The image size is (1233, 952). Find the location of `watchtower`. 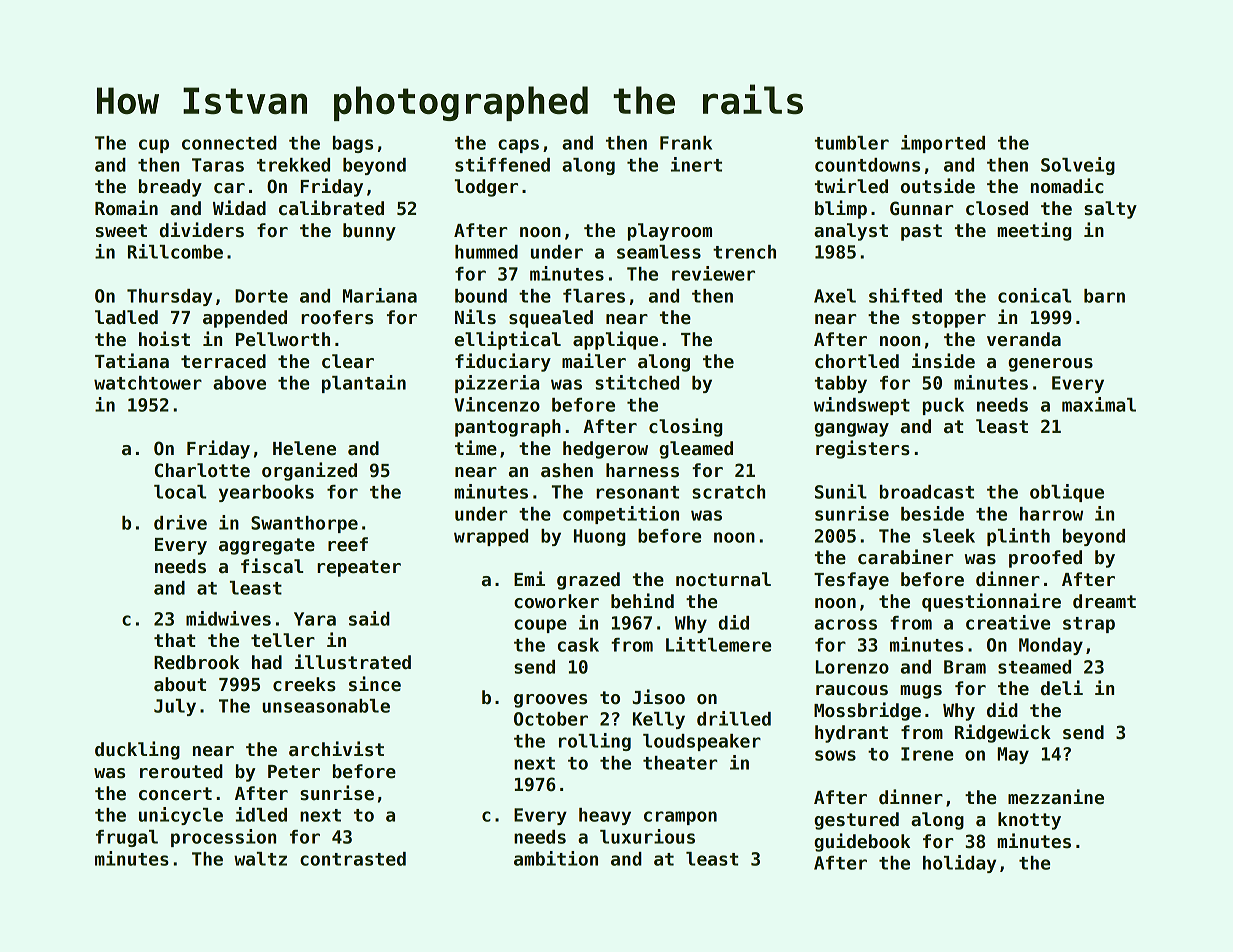

watchtower is located at coordinates (148, 383).
